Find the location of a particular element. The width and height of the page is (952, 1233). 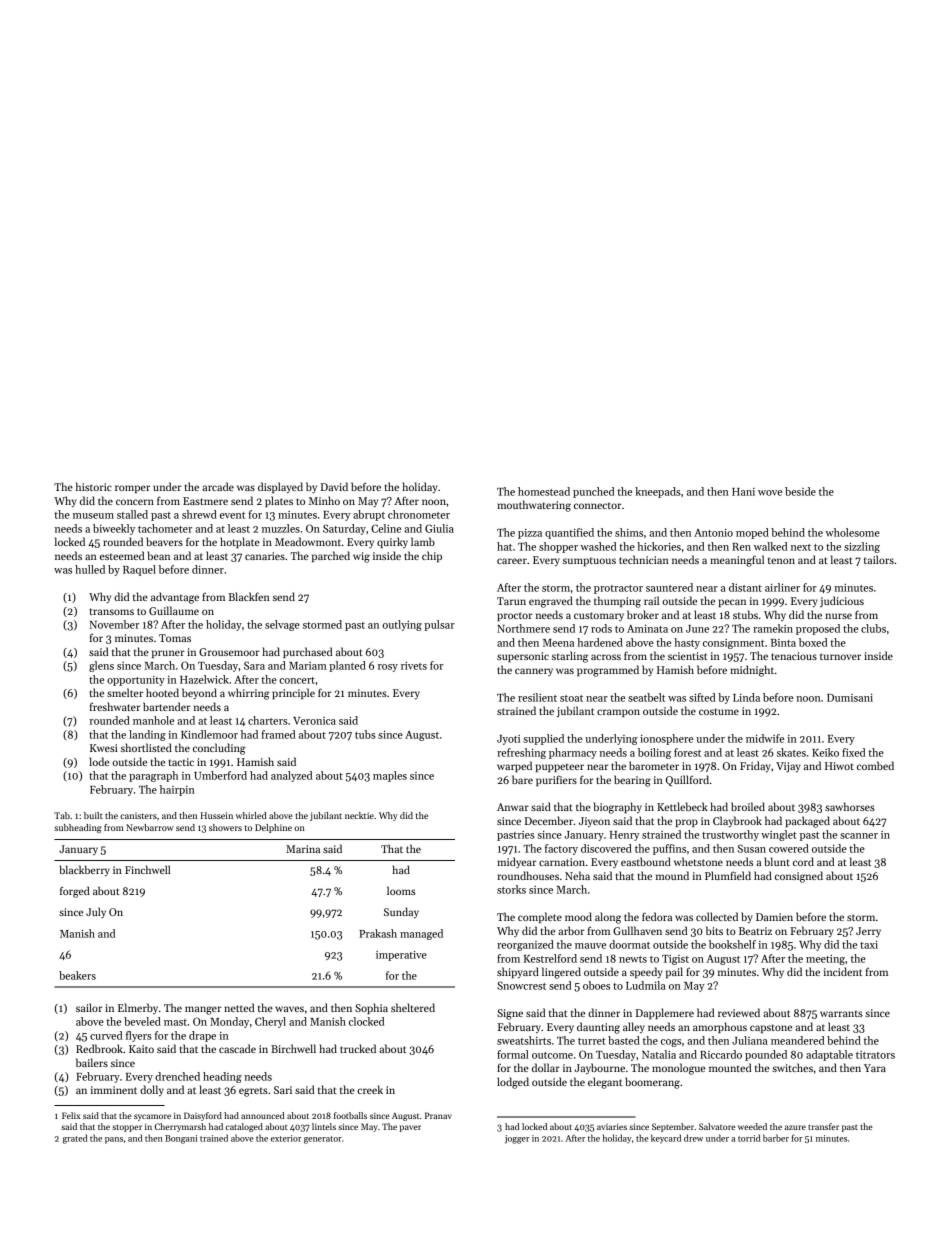

pail is located at coordinates (674, 972).
